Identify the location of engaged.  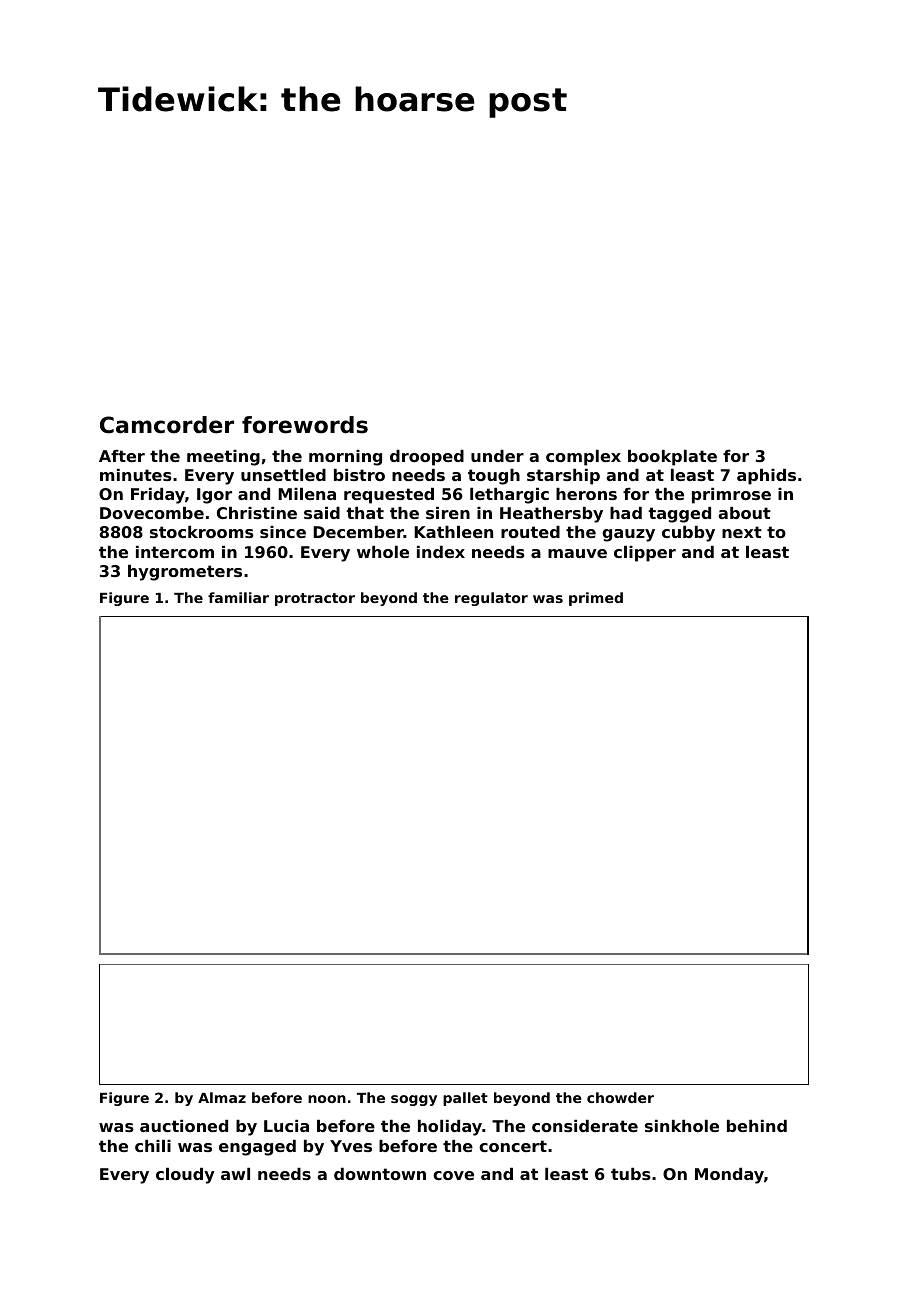
(257, 1148).
